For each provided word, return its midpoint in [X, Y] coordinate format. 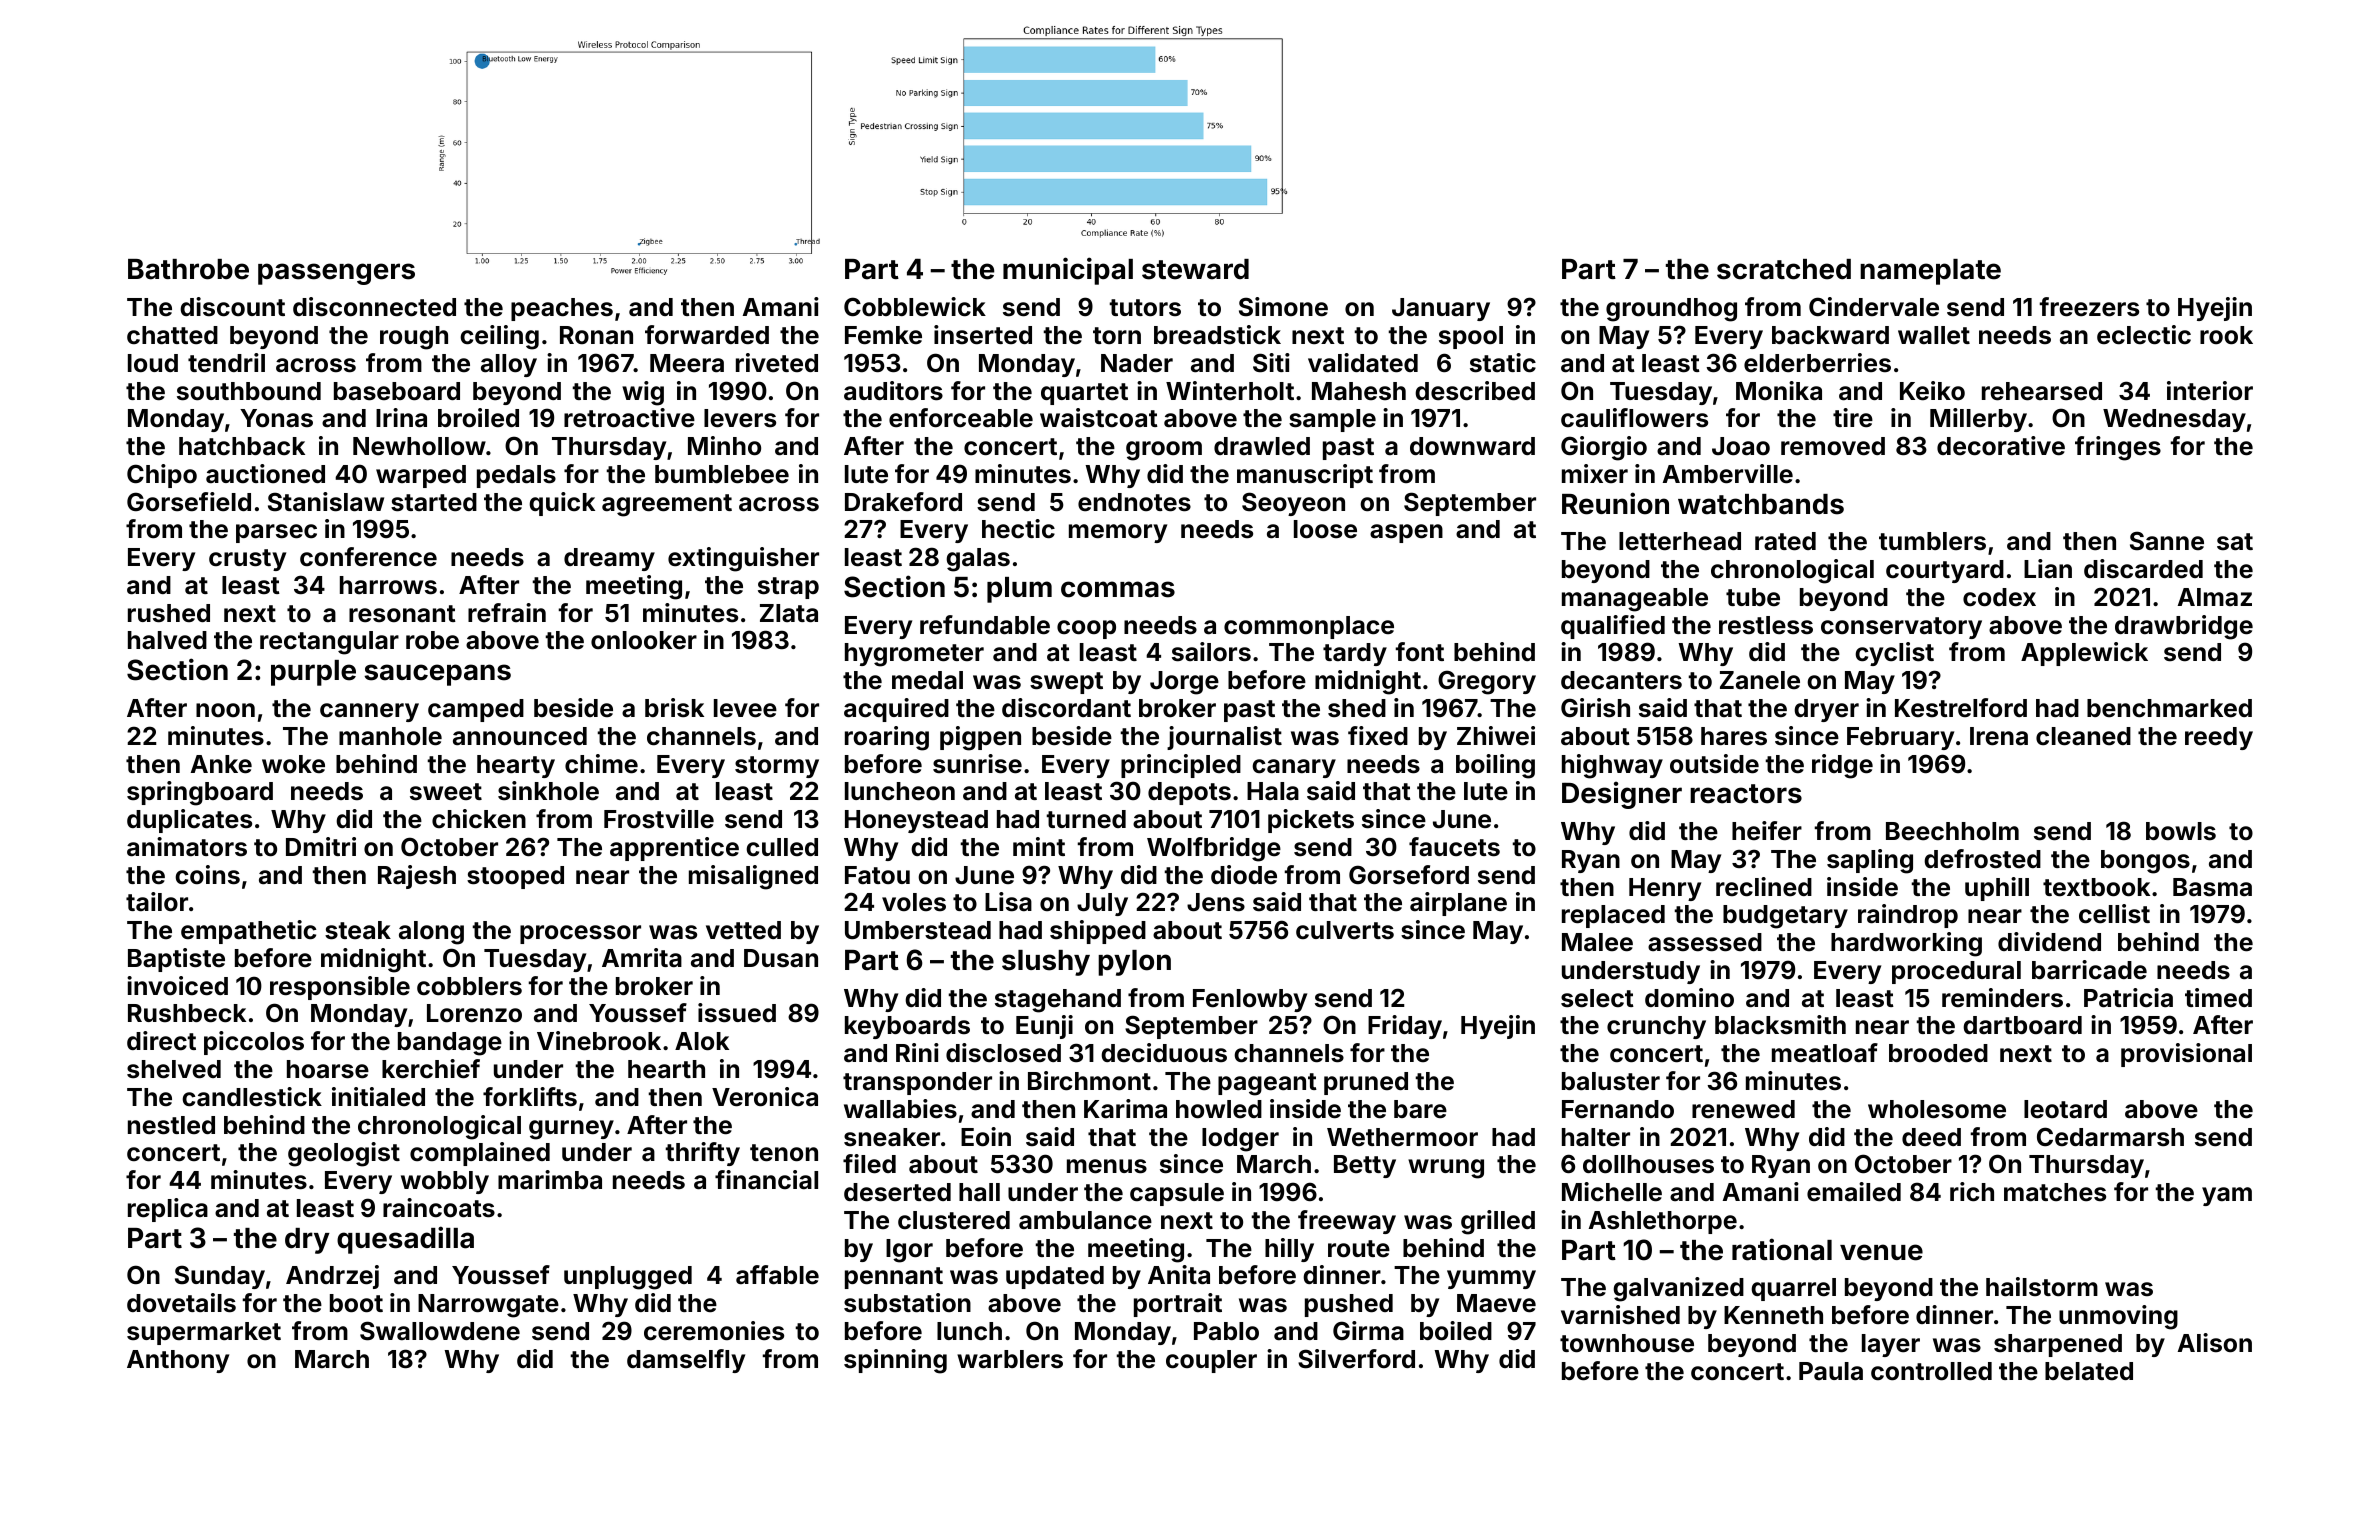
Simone [1283, 307]
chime [601, 764]
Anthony [178, 1361]
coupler [1211, 1361]
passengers [336, 274]
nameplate [1930, 272]
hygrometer [914, 655]
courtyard [1945, 571]
